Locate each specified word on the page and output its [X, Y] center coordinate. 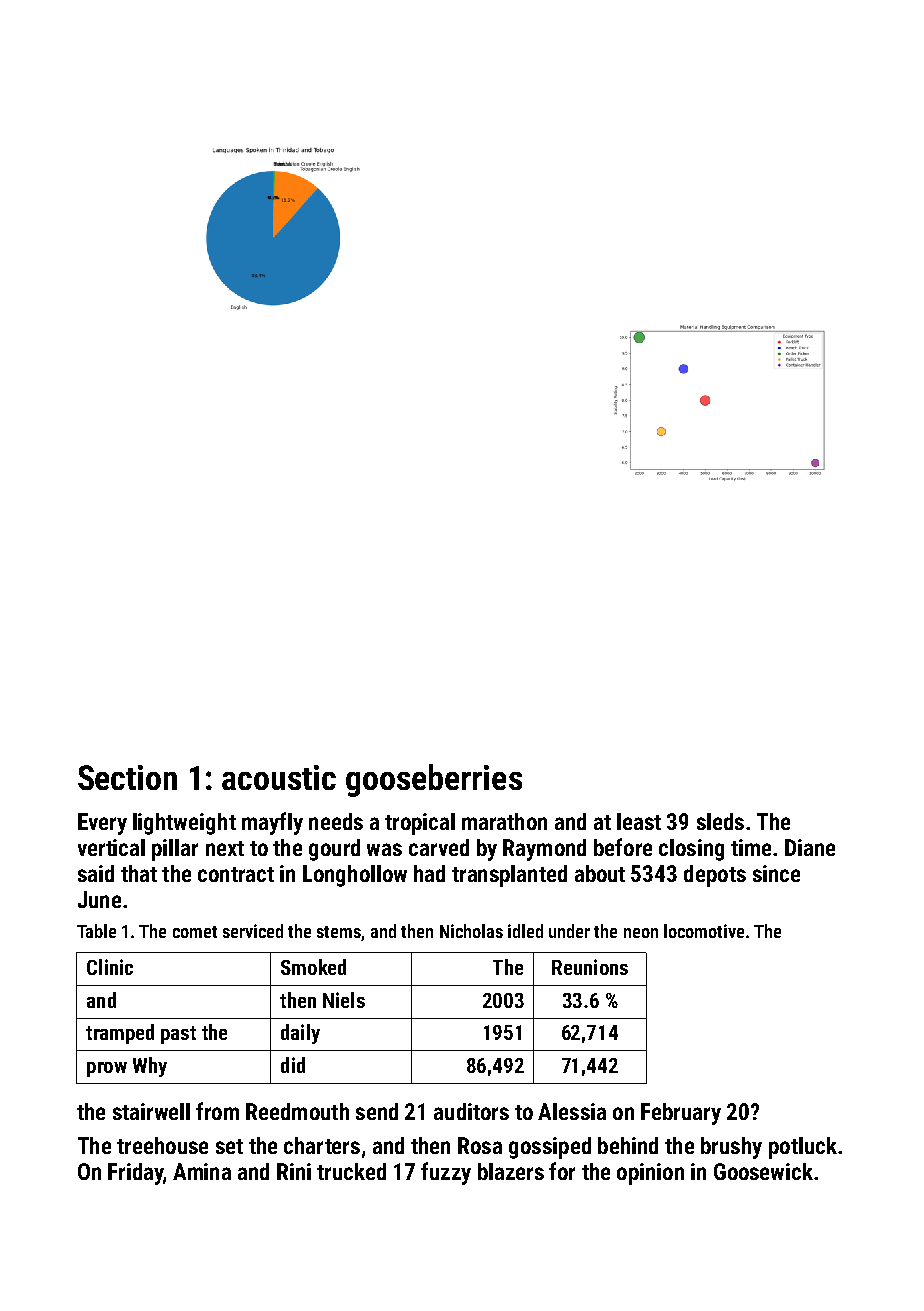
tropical [420, 824]
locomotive [704, 931]
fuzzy [446, 1173]
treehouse [162, 1145]
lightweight [184, 824]
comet [195, 932]
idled [525, 931]
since [776, 873]
